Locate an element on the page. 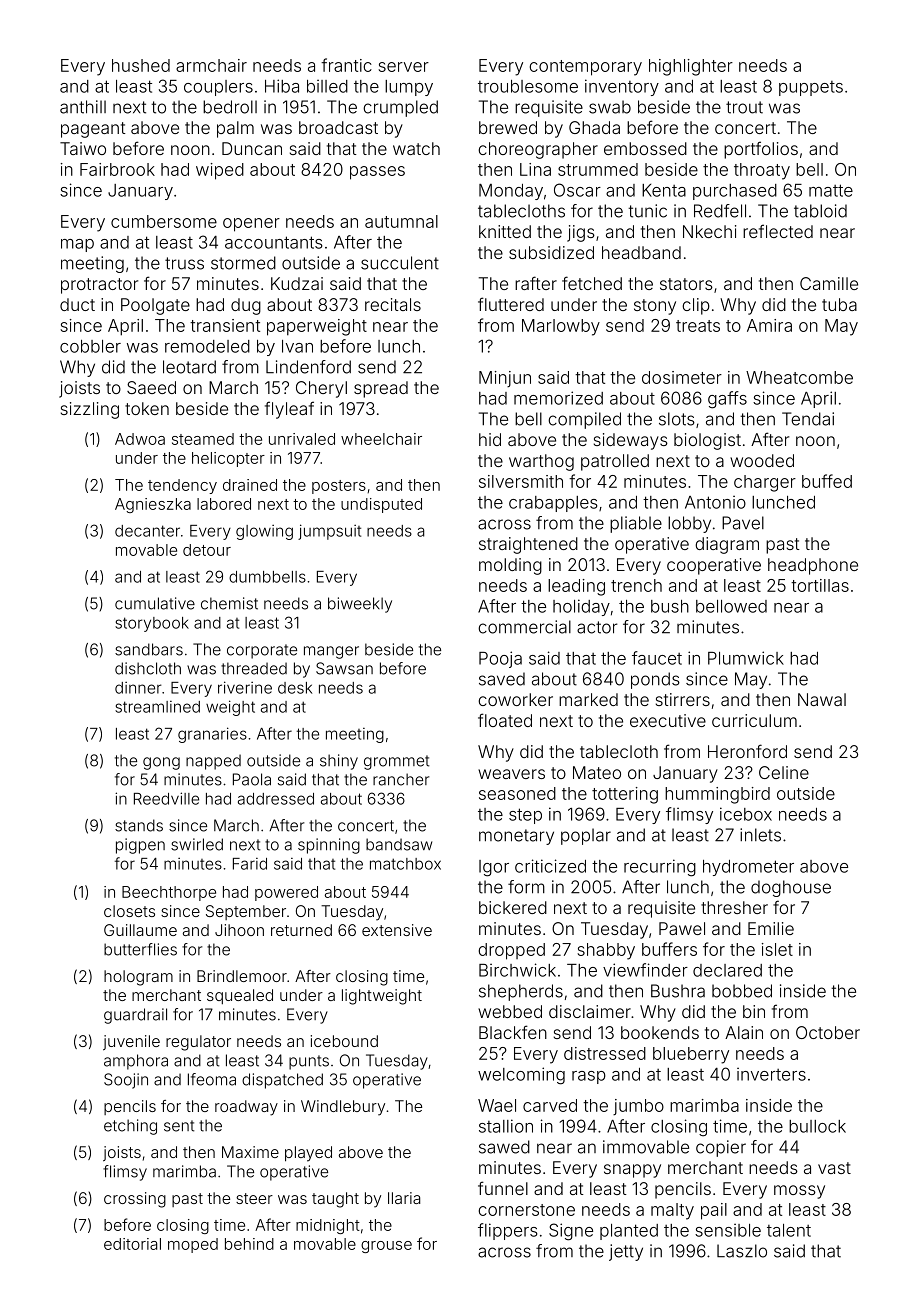  Plumwick is located at coordinates (746, 658).
